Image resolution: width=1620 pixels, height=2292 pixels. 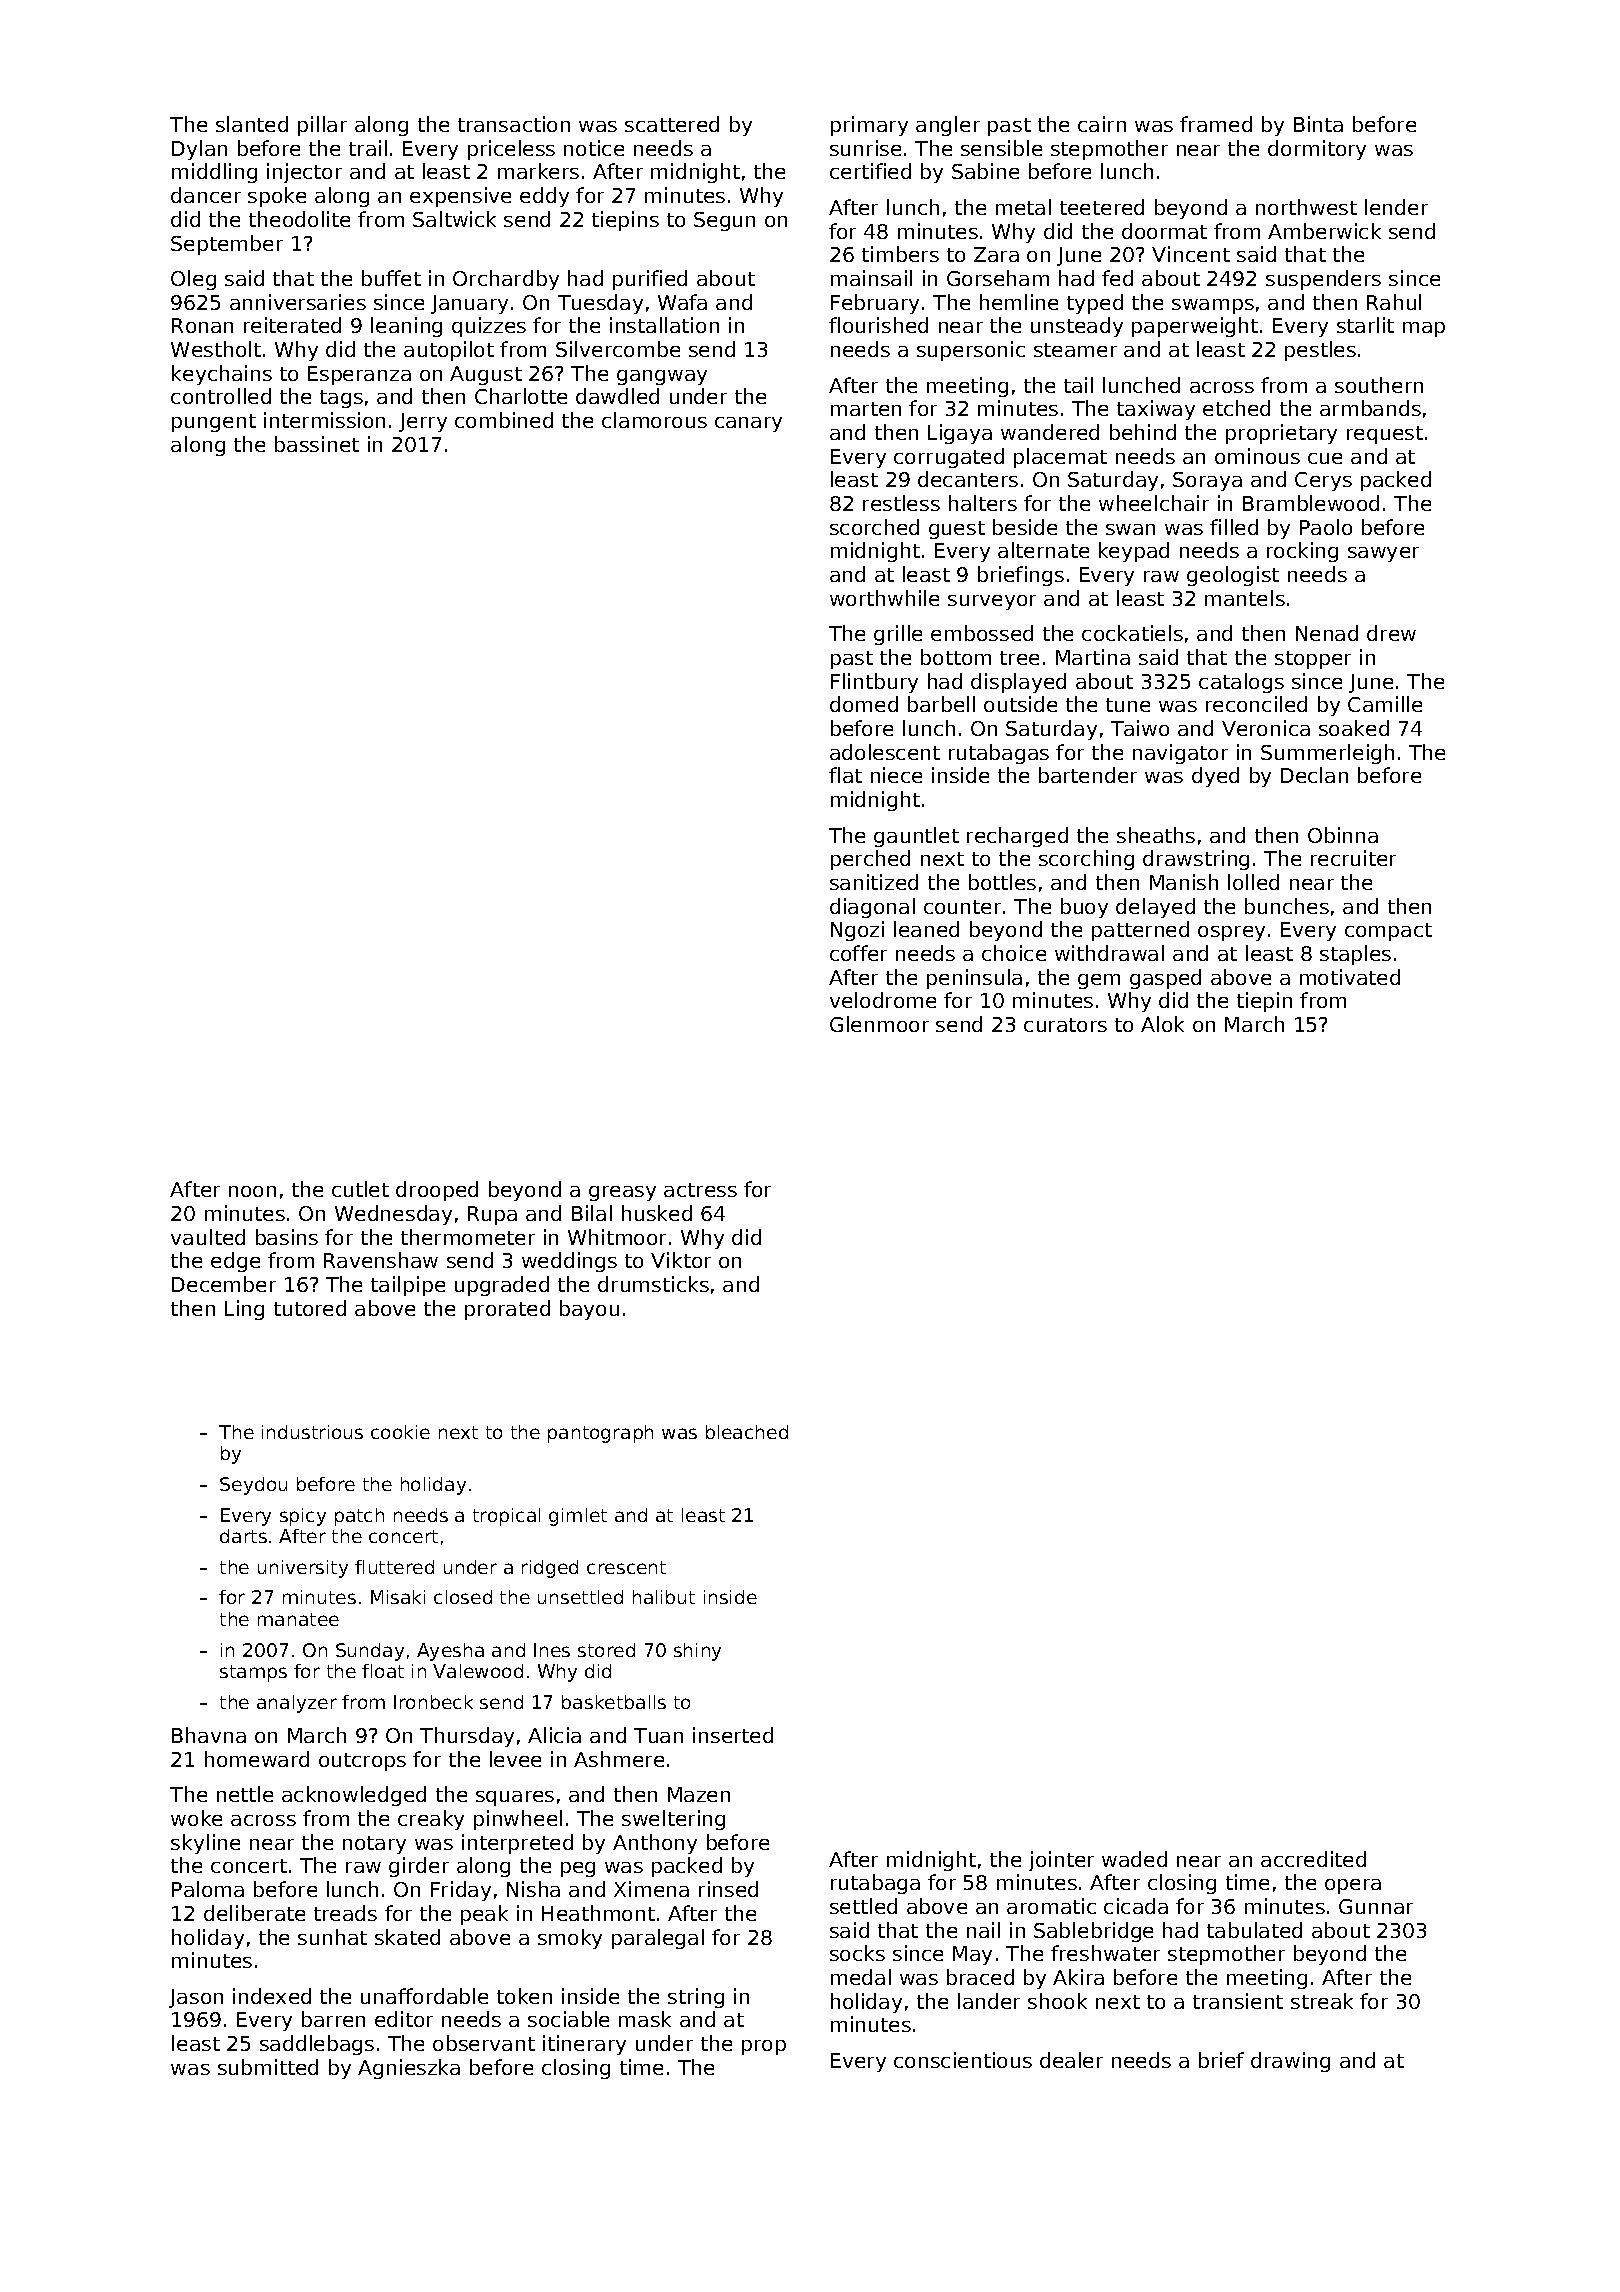 What do you see at coordinates (884, 598) in the document?
I see `worthwhile` at bounding box center [884, 598].
